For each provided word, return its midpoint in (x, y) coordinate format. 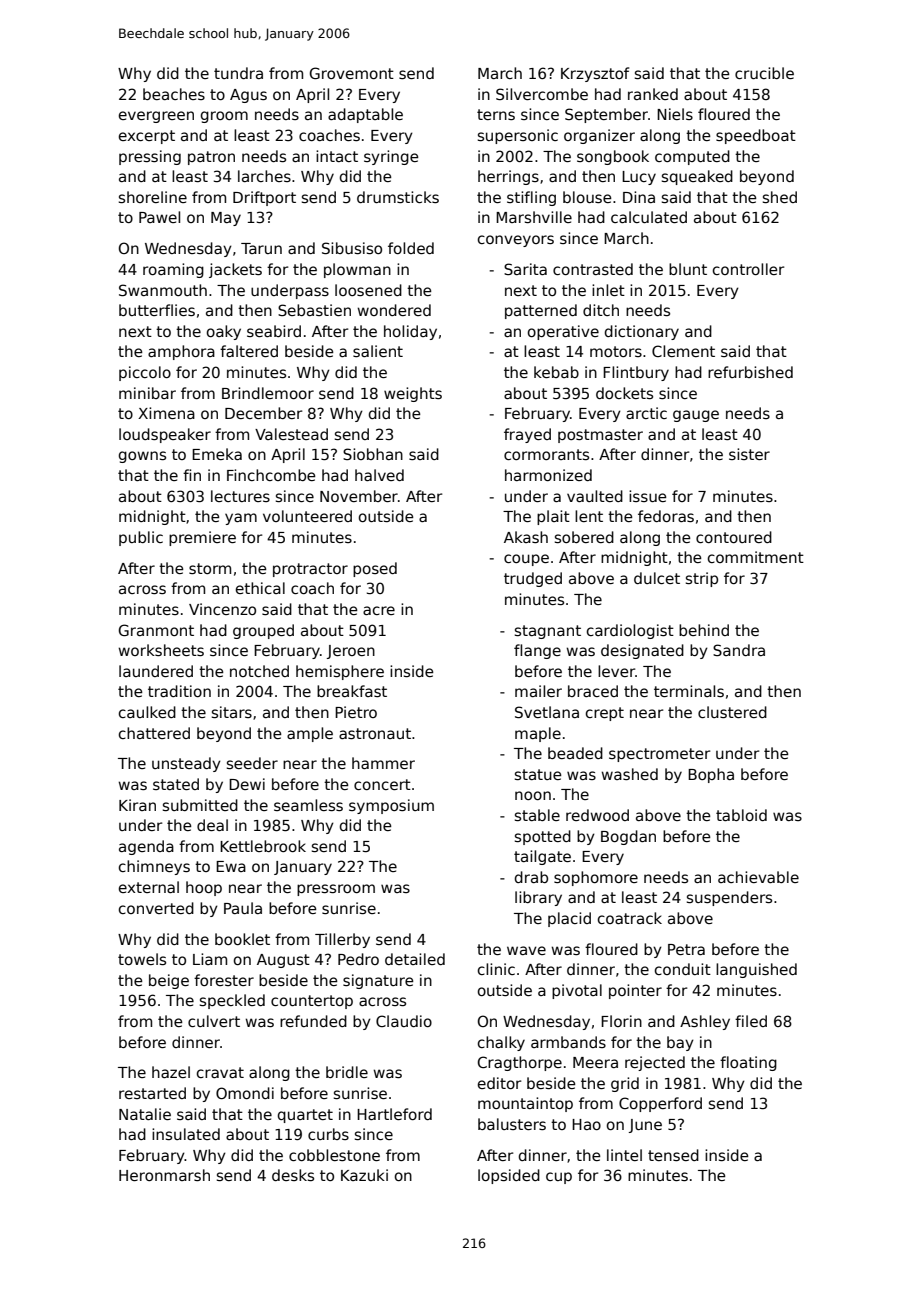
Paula (243, 908)
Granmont (156, 630)
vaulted (595, 496)
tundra (238, 73)
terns (496, 114)
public (141, 538)
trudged (533, 579)
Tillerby (342, 940)
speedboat (756, 136)
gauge (696, 416)
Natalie (145, 1114)
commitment (756, 557)
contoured (734, 537)
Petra (686, 949)
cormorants (546, 454)
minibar (147, 393)
